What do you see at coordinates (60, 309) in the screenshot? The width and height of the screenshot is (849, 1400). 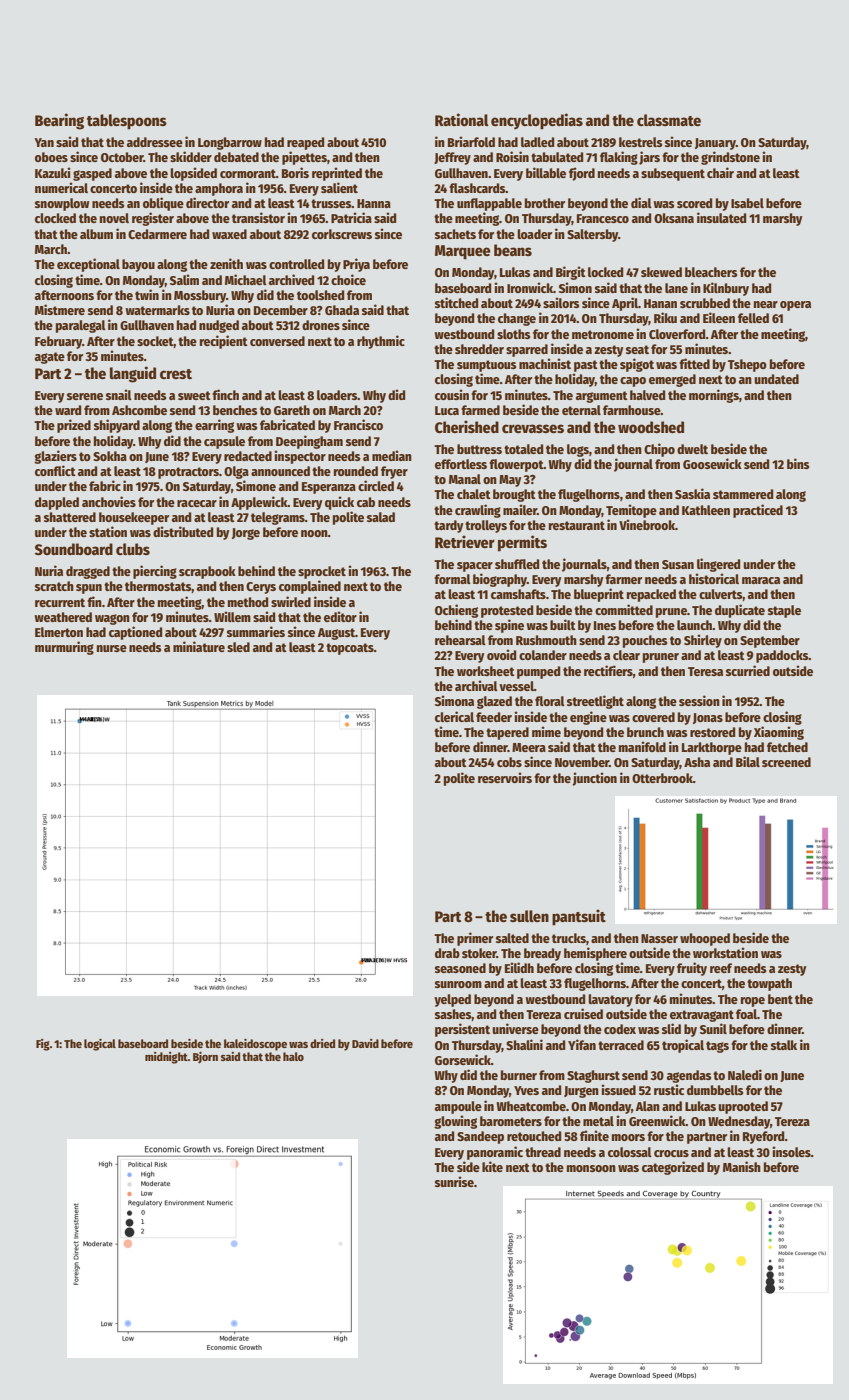 I see `Mistmere` at bounding box center [60, 309].
